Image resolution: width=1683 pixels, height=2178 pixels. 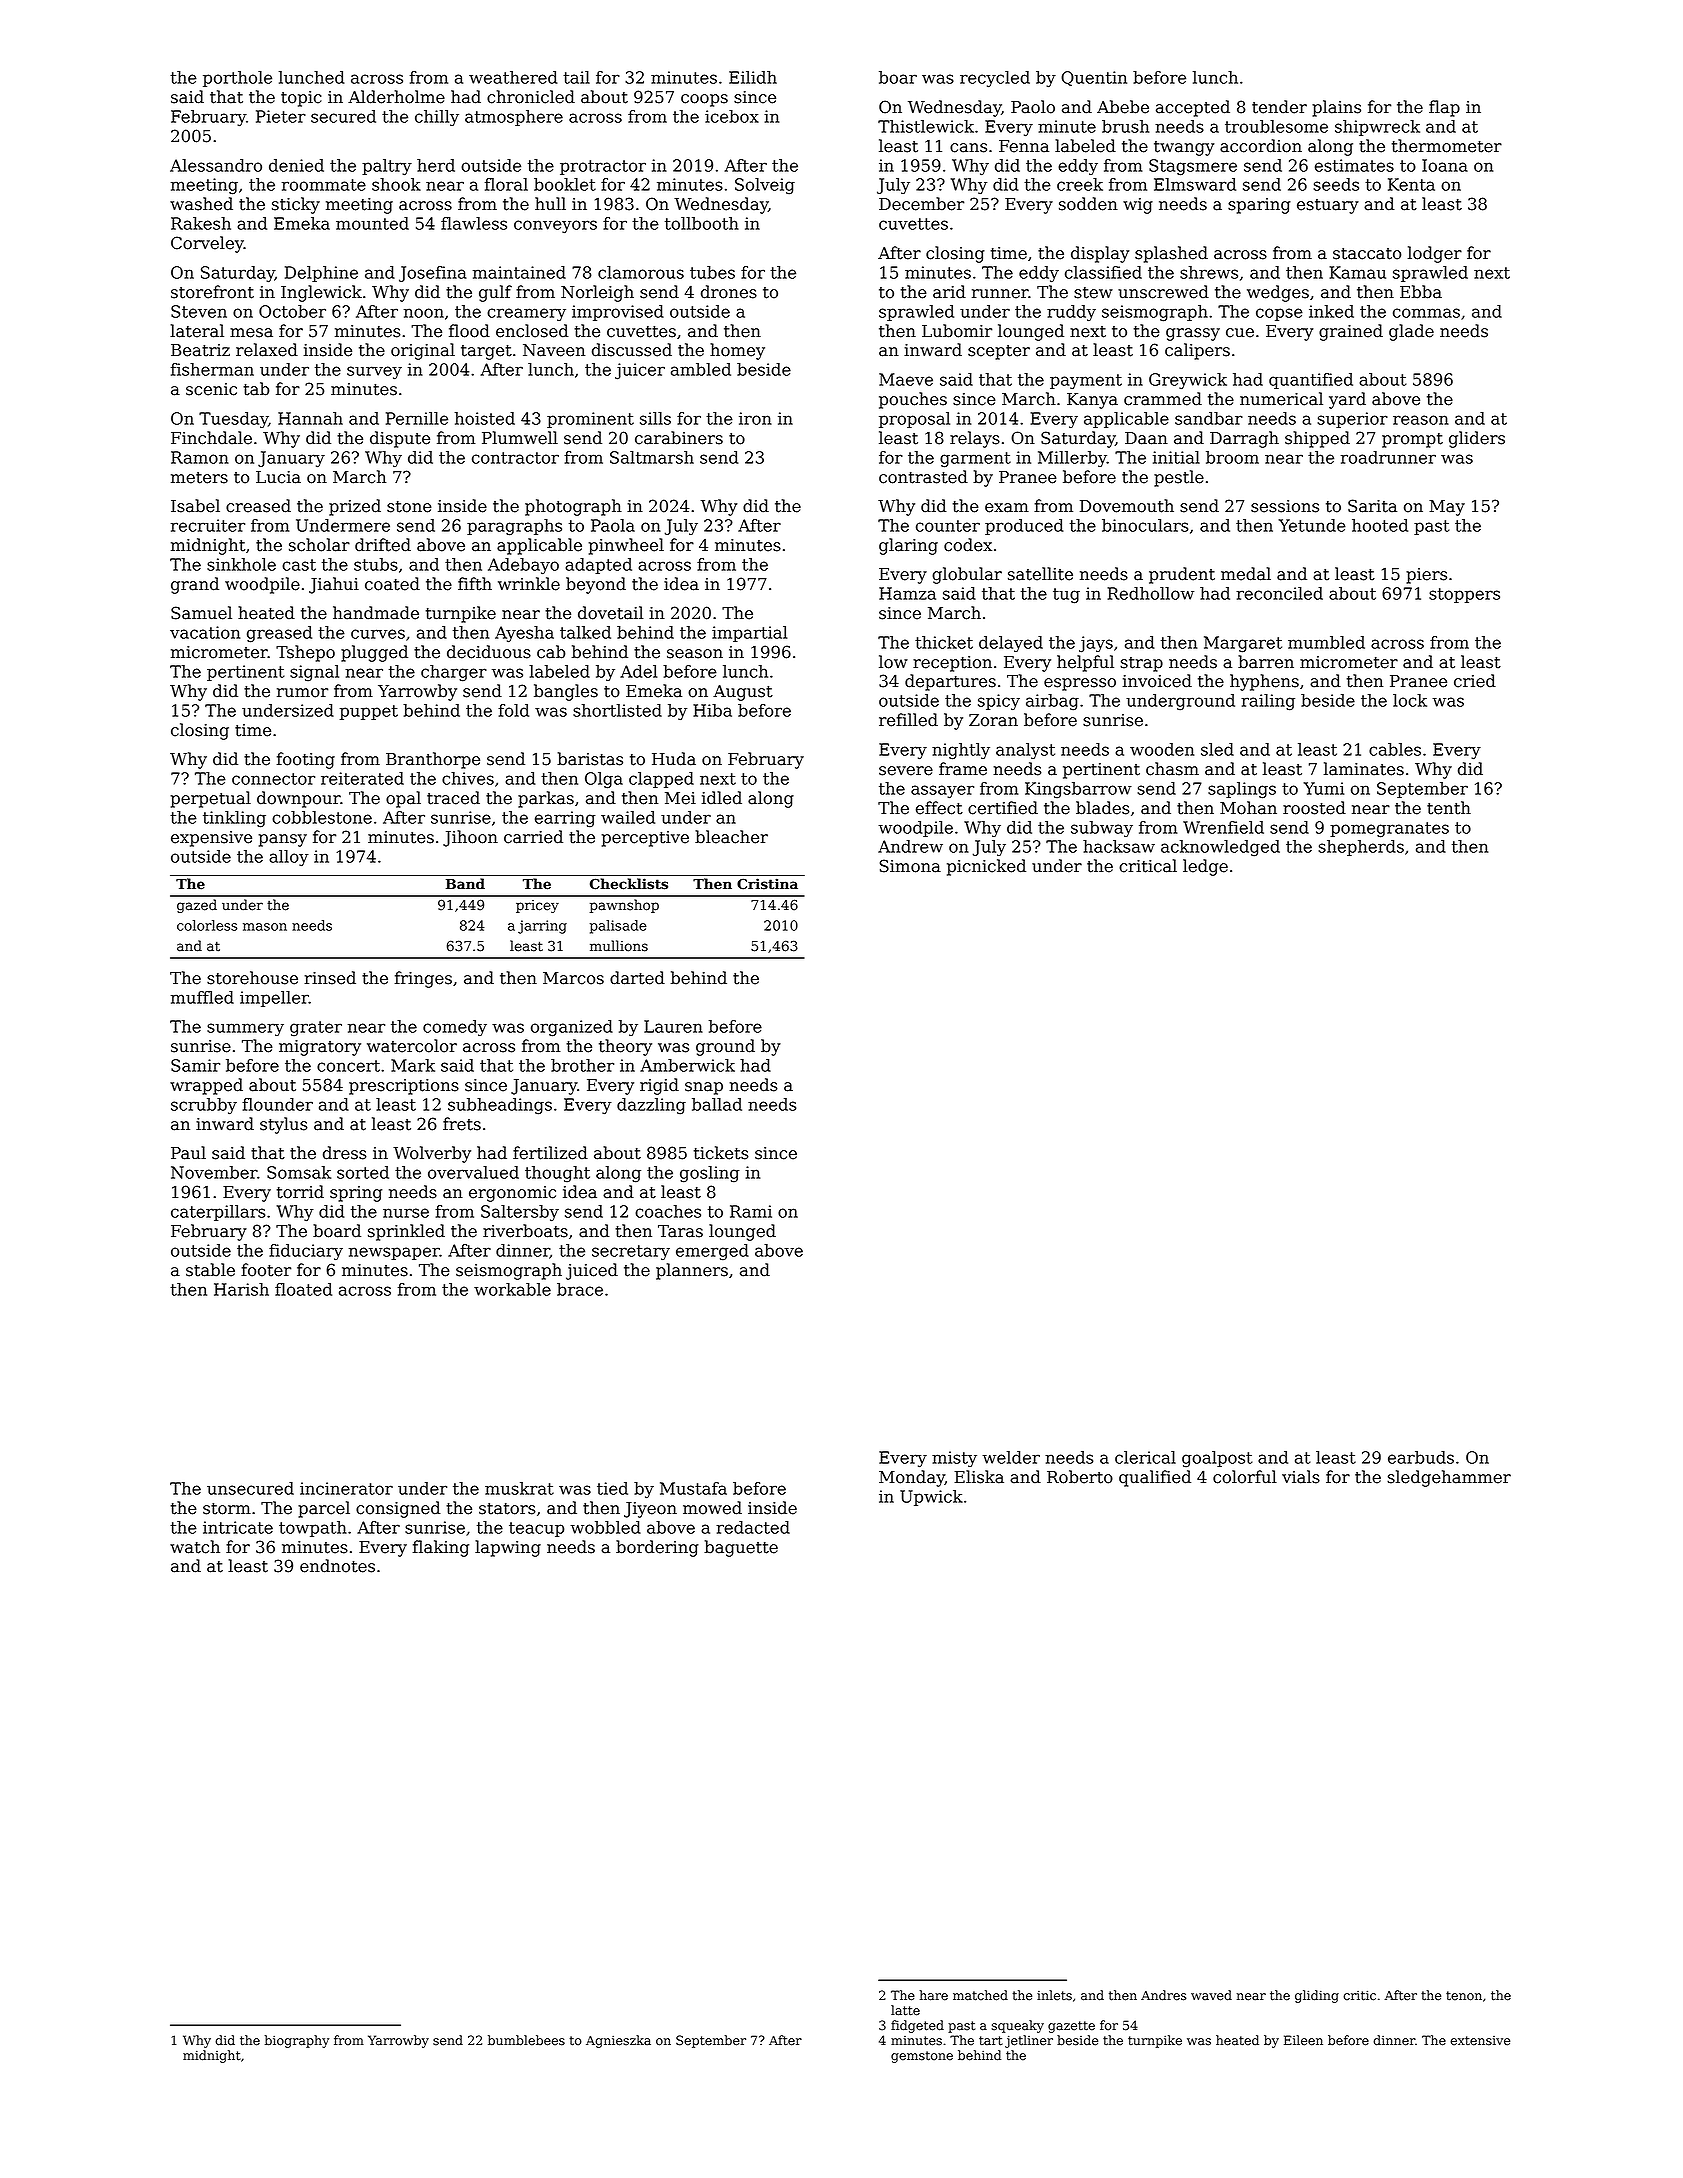 I want to click on October, so click(x=292, y=311).
